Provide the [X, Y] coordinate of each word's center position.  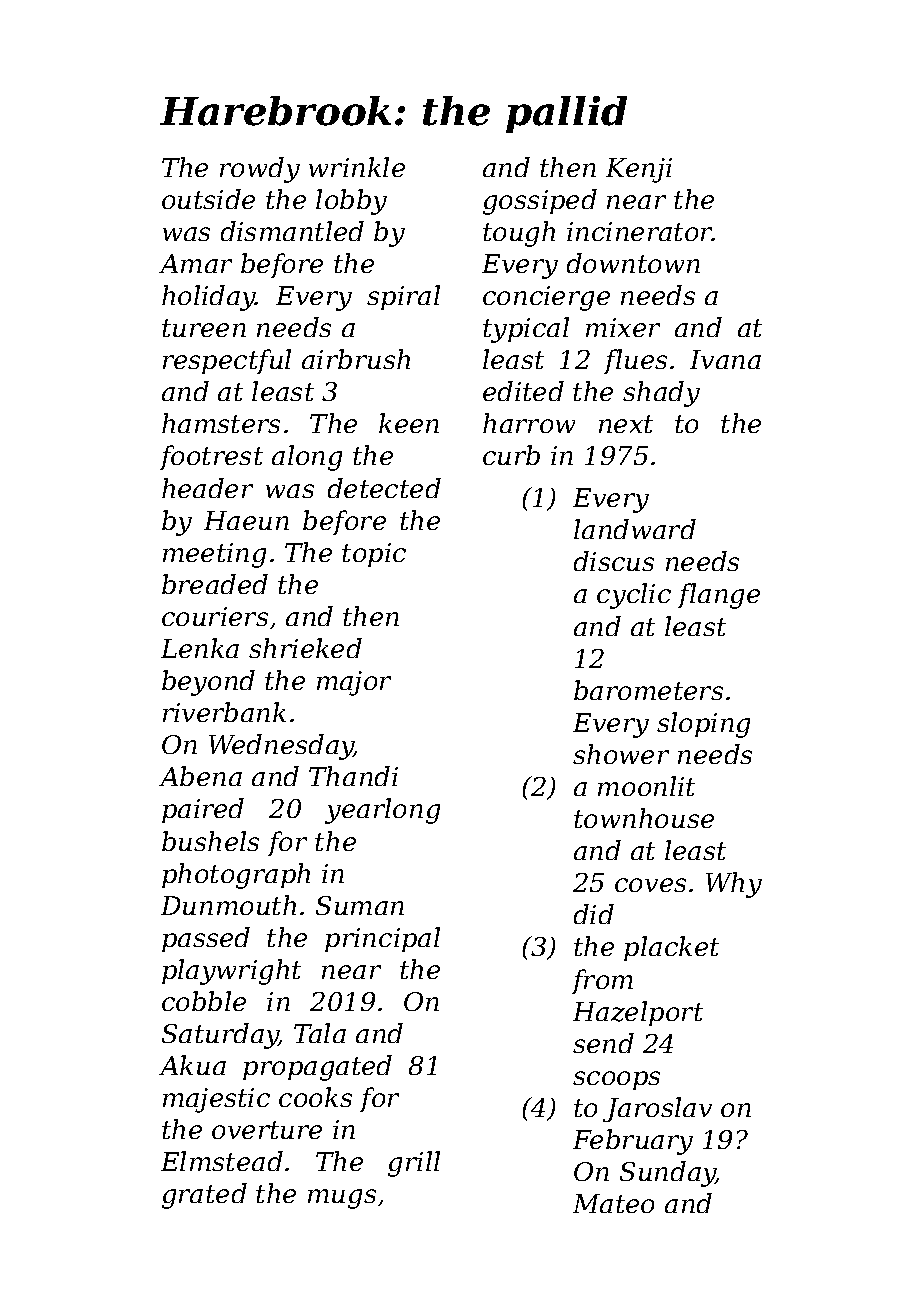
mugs [342, 1199]
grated [204, 1196]
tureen [204, 328]
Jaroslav [657, 1109]
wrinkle [357, 167]
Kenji [639, 170]
